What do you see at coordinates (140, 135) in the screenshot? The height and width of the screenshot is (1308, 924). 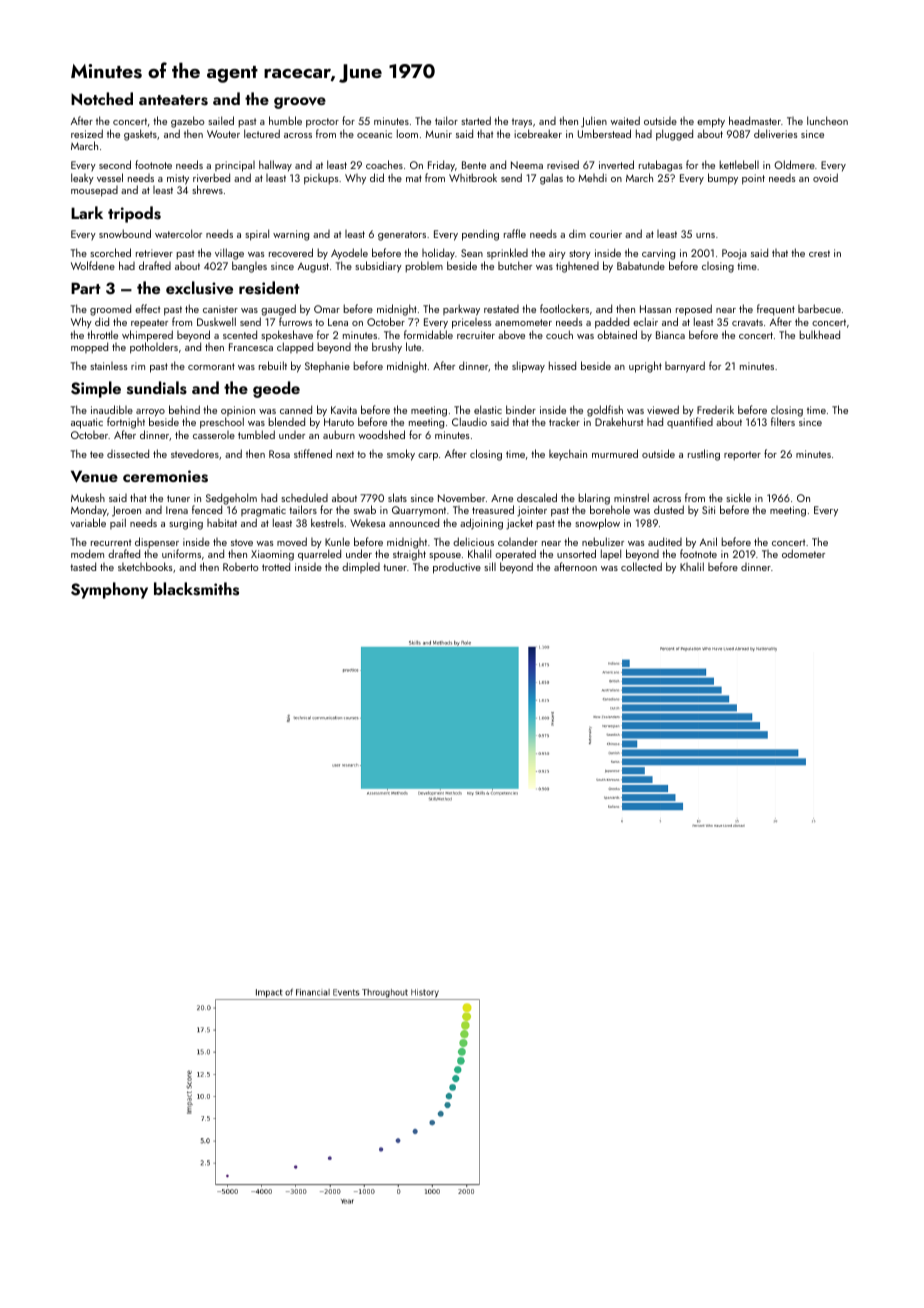 I see `gaskets` at bounding box center [140, 135].
